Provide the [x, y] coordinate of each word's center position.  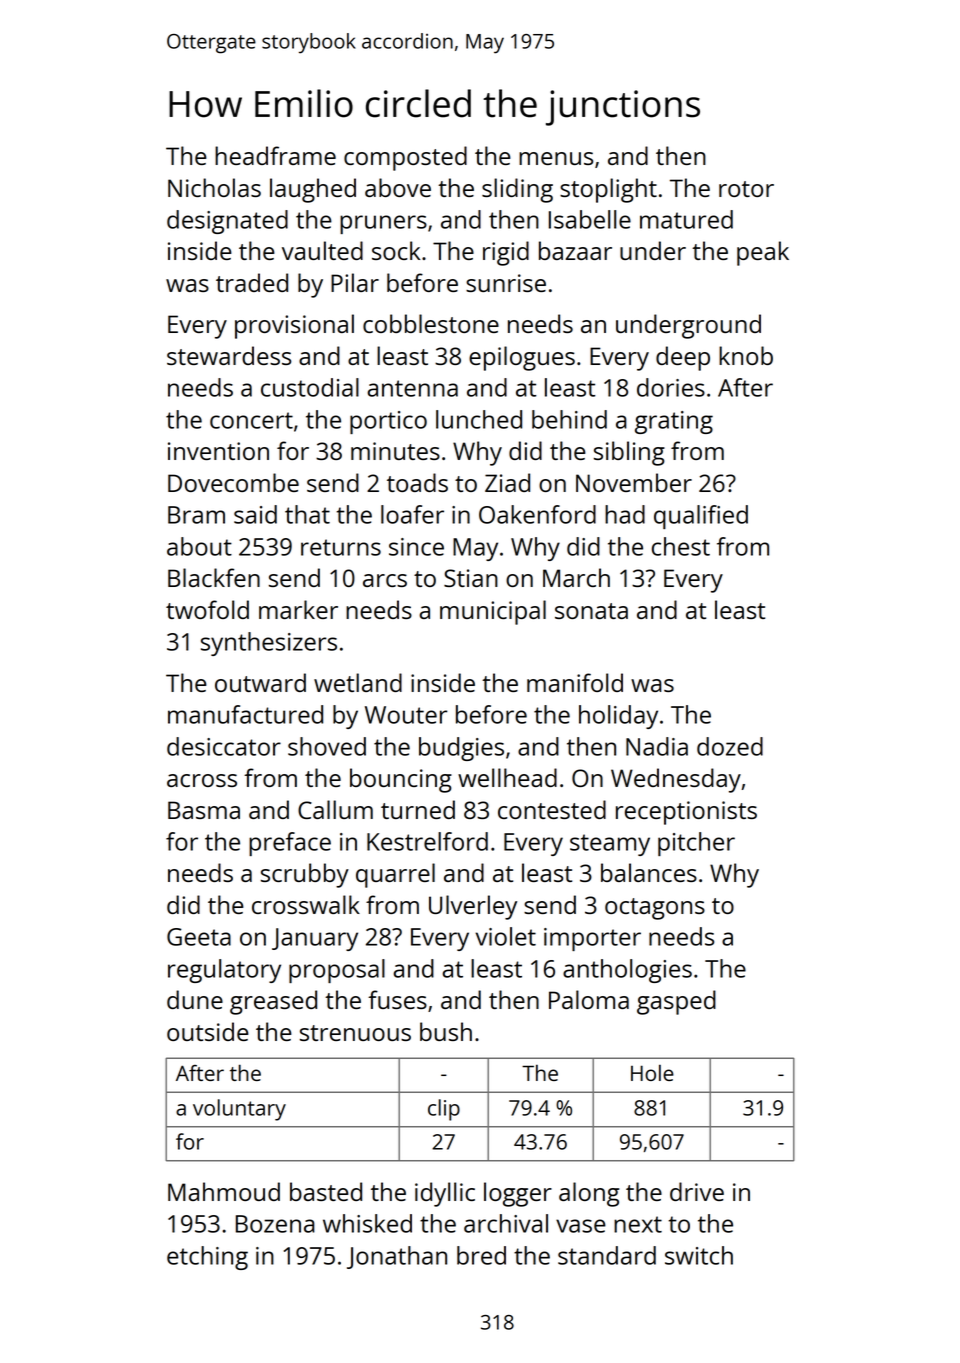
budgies [461, 749]
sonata [591, 611]
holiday [618, 717]
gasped [676, 1002]
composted [405, 158]
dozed [730, 746]
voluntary [239, 1110]
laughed [313, 190]
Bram [196, 515]
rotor [746, 189]
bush [446, 1031]
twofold [207, 609]
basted [326, 1191]
